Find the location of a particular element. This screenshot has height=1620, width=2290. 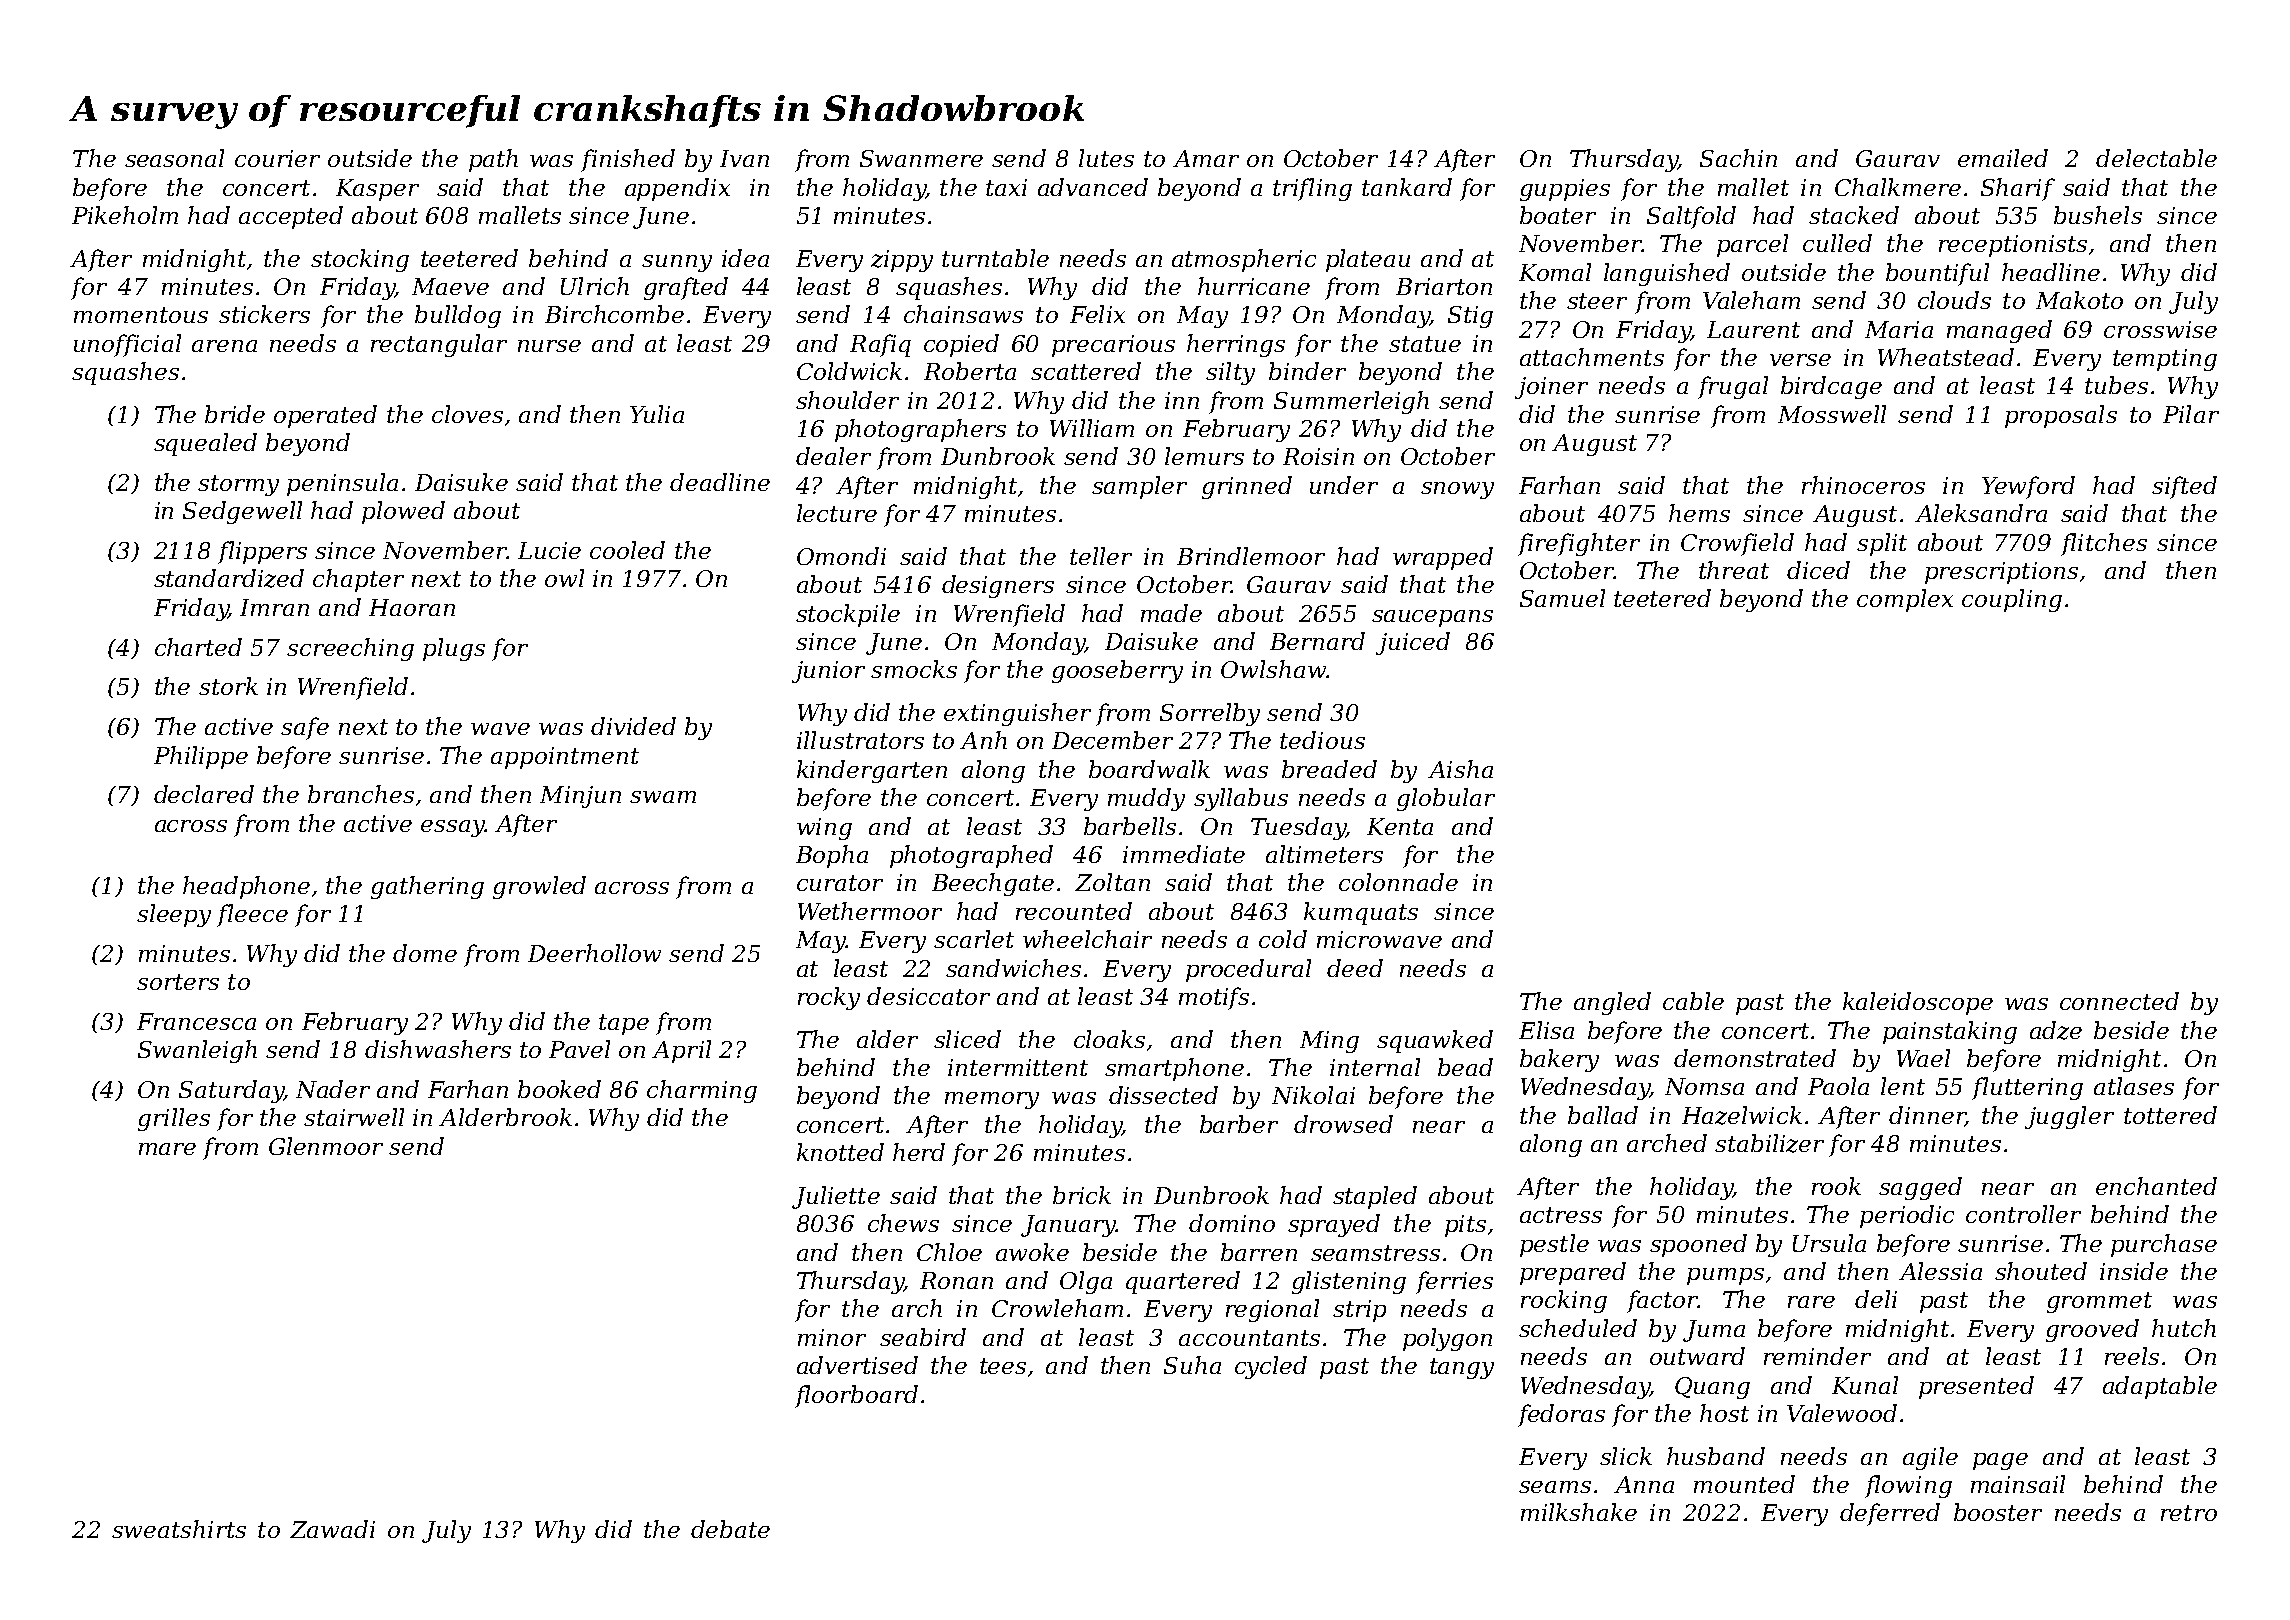

appendix is located at coordinates (677, 189).
